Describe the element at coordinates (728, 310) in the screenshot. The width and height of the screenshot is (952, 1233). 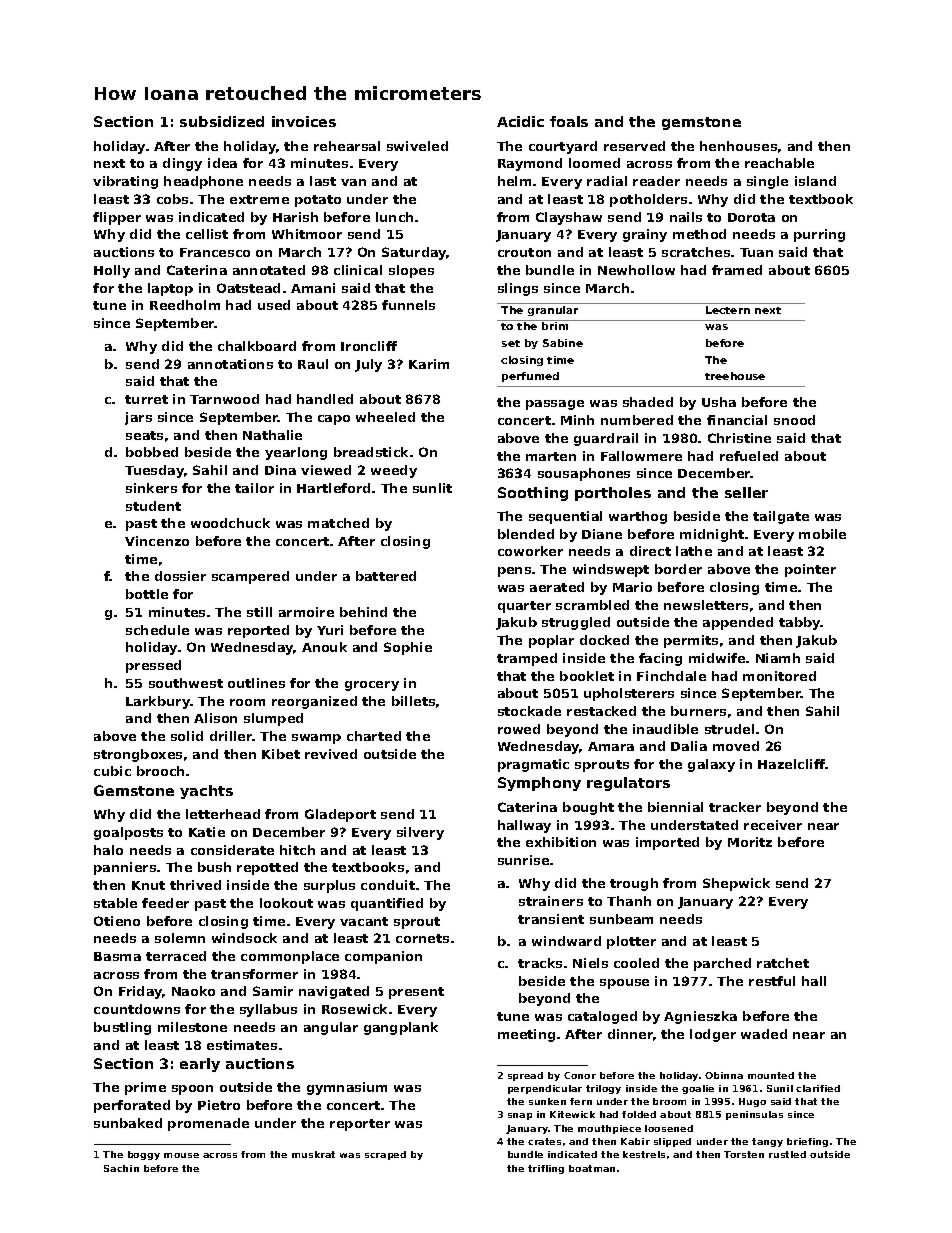
I see `Lectern` at that location.
